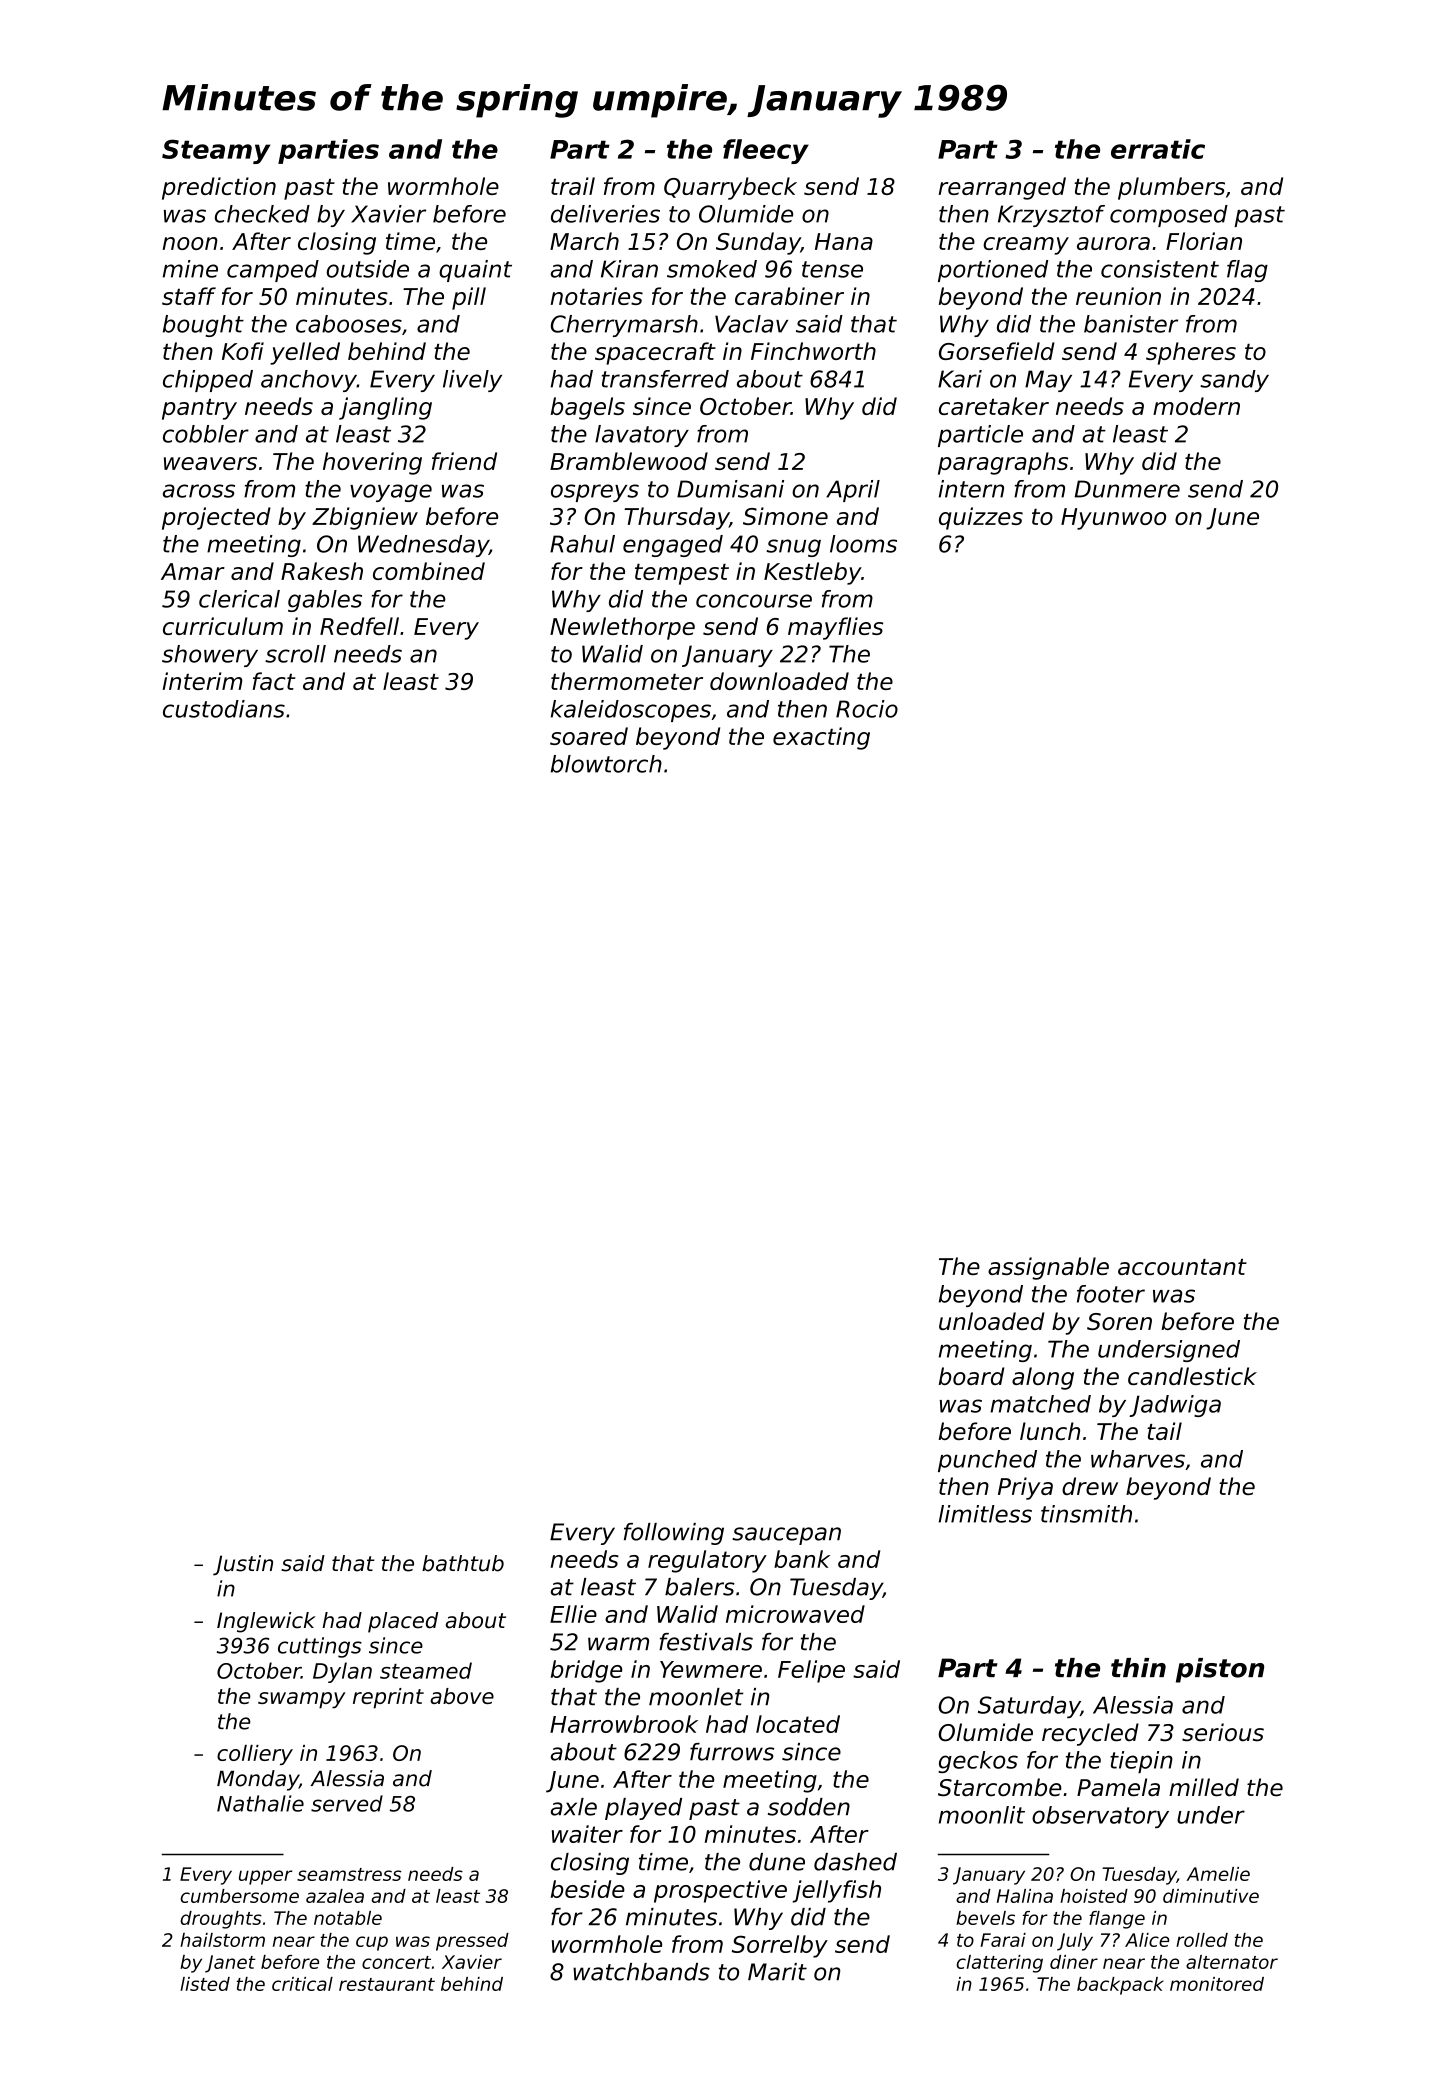 The height and width of the image is (2100, 1450). I want to click on watchbands, so click(641, 1972).
